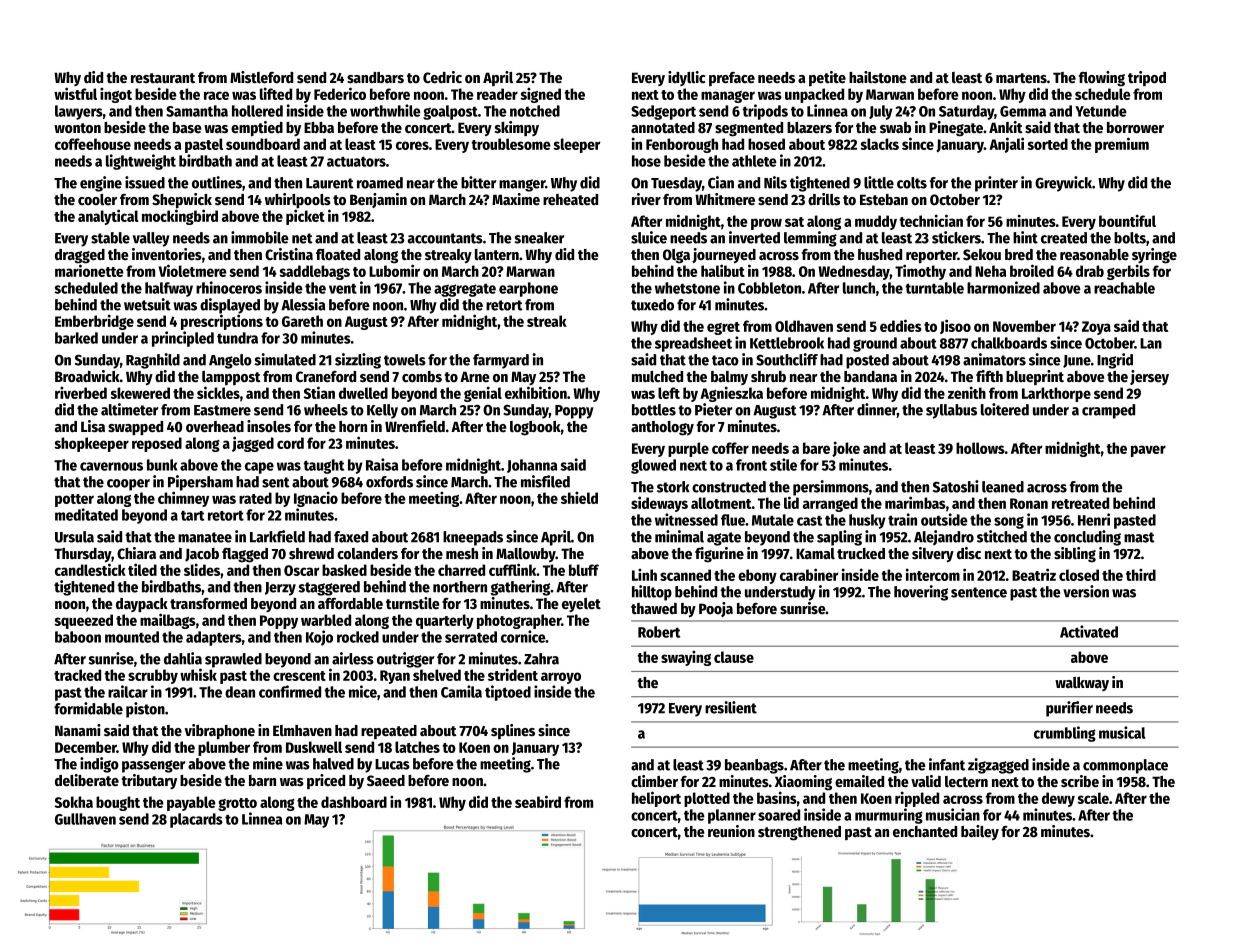 This page has width=1233, height=952. Describe the element at coordinates (731, 831) in the page. I see `reunion` at that location.
